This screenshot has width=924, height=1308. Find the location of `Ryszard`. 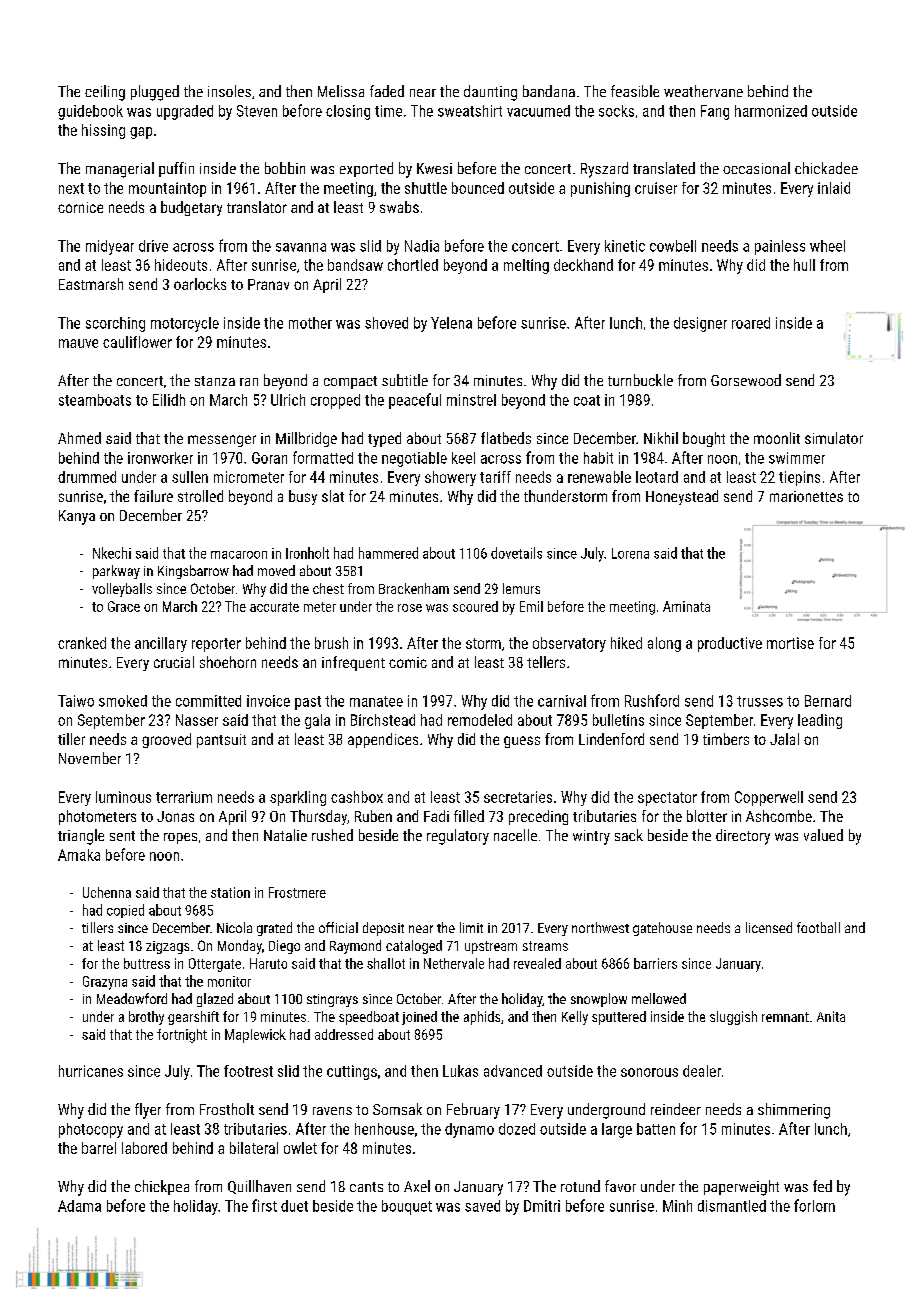

Ryszard is located at coordinates (604, 170).
